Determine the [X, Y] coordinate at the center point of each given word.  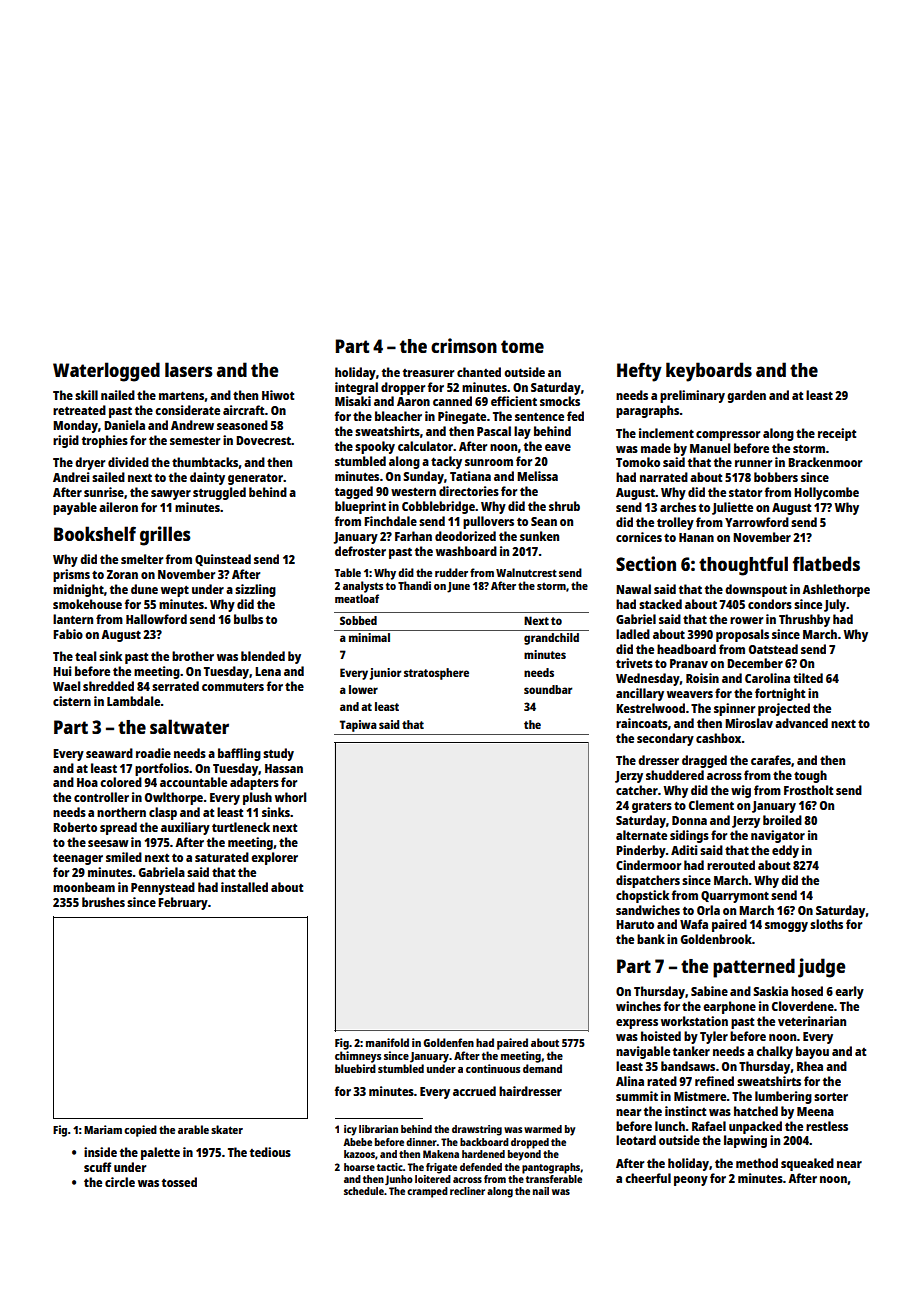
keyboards [709, 372]
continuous [493, 1068]
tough [810, 776]
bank [651, 939]
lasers [188, 369]
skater [227, 1129]
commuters [233, 687]
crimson [464, 345]
